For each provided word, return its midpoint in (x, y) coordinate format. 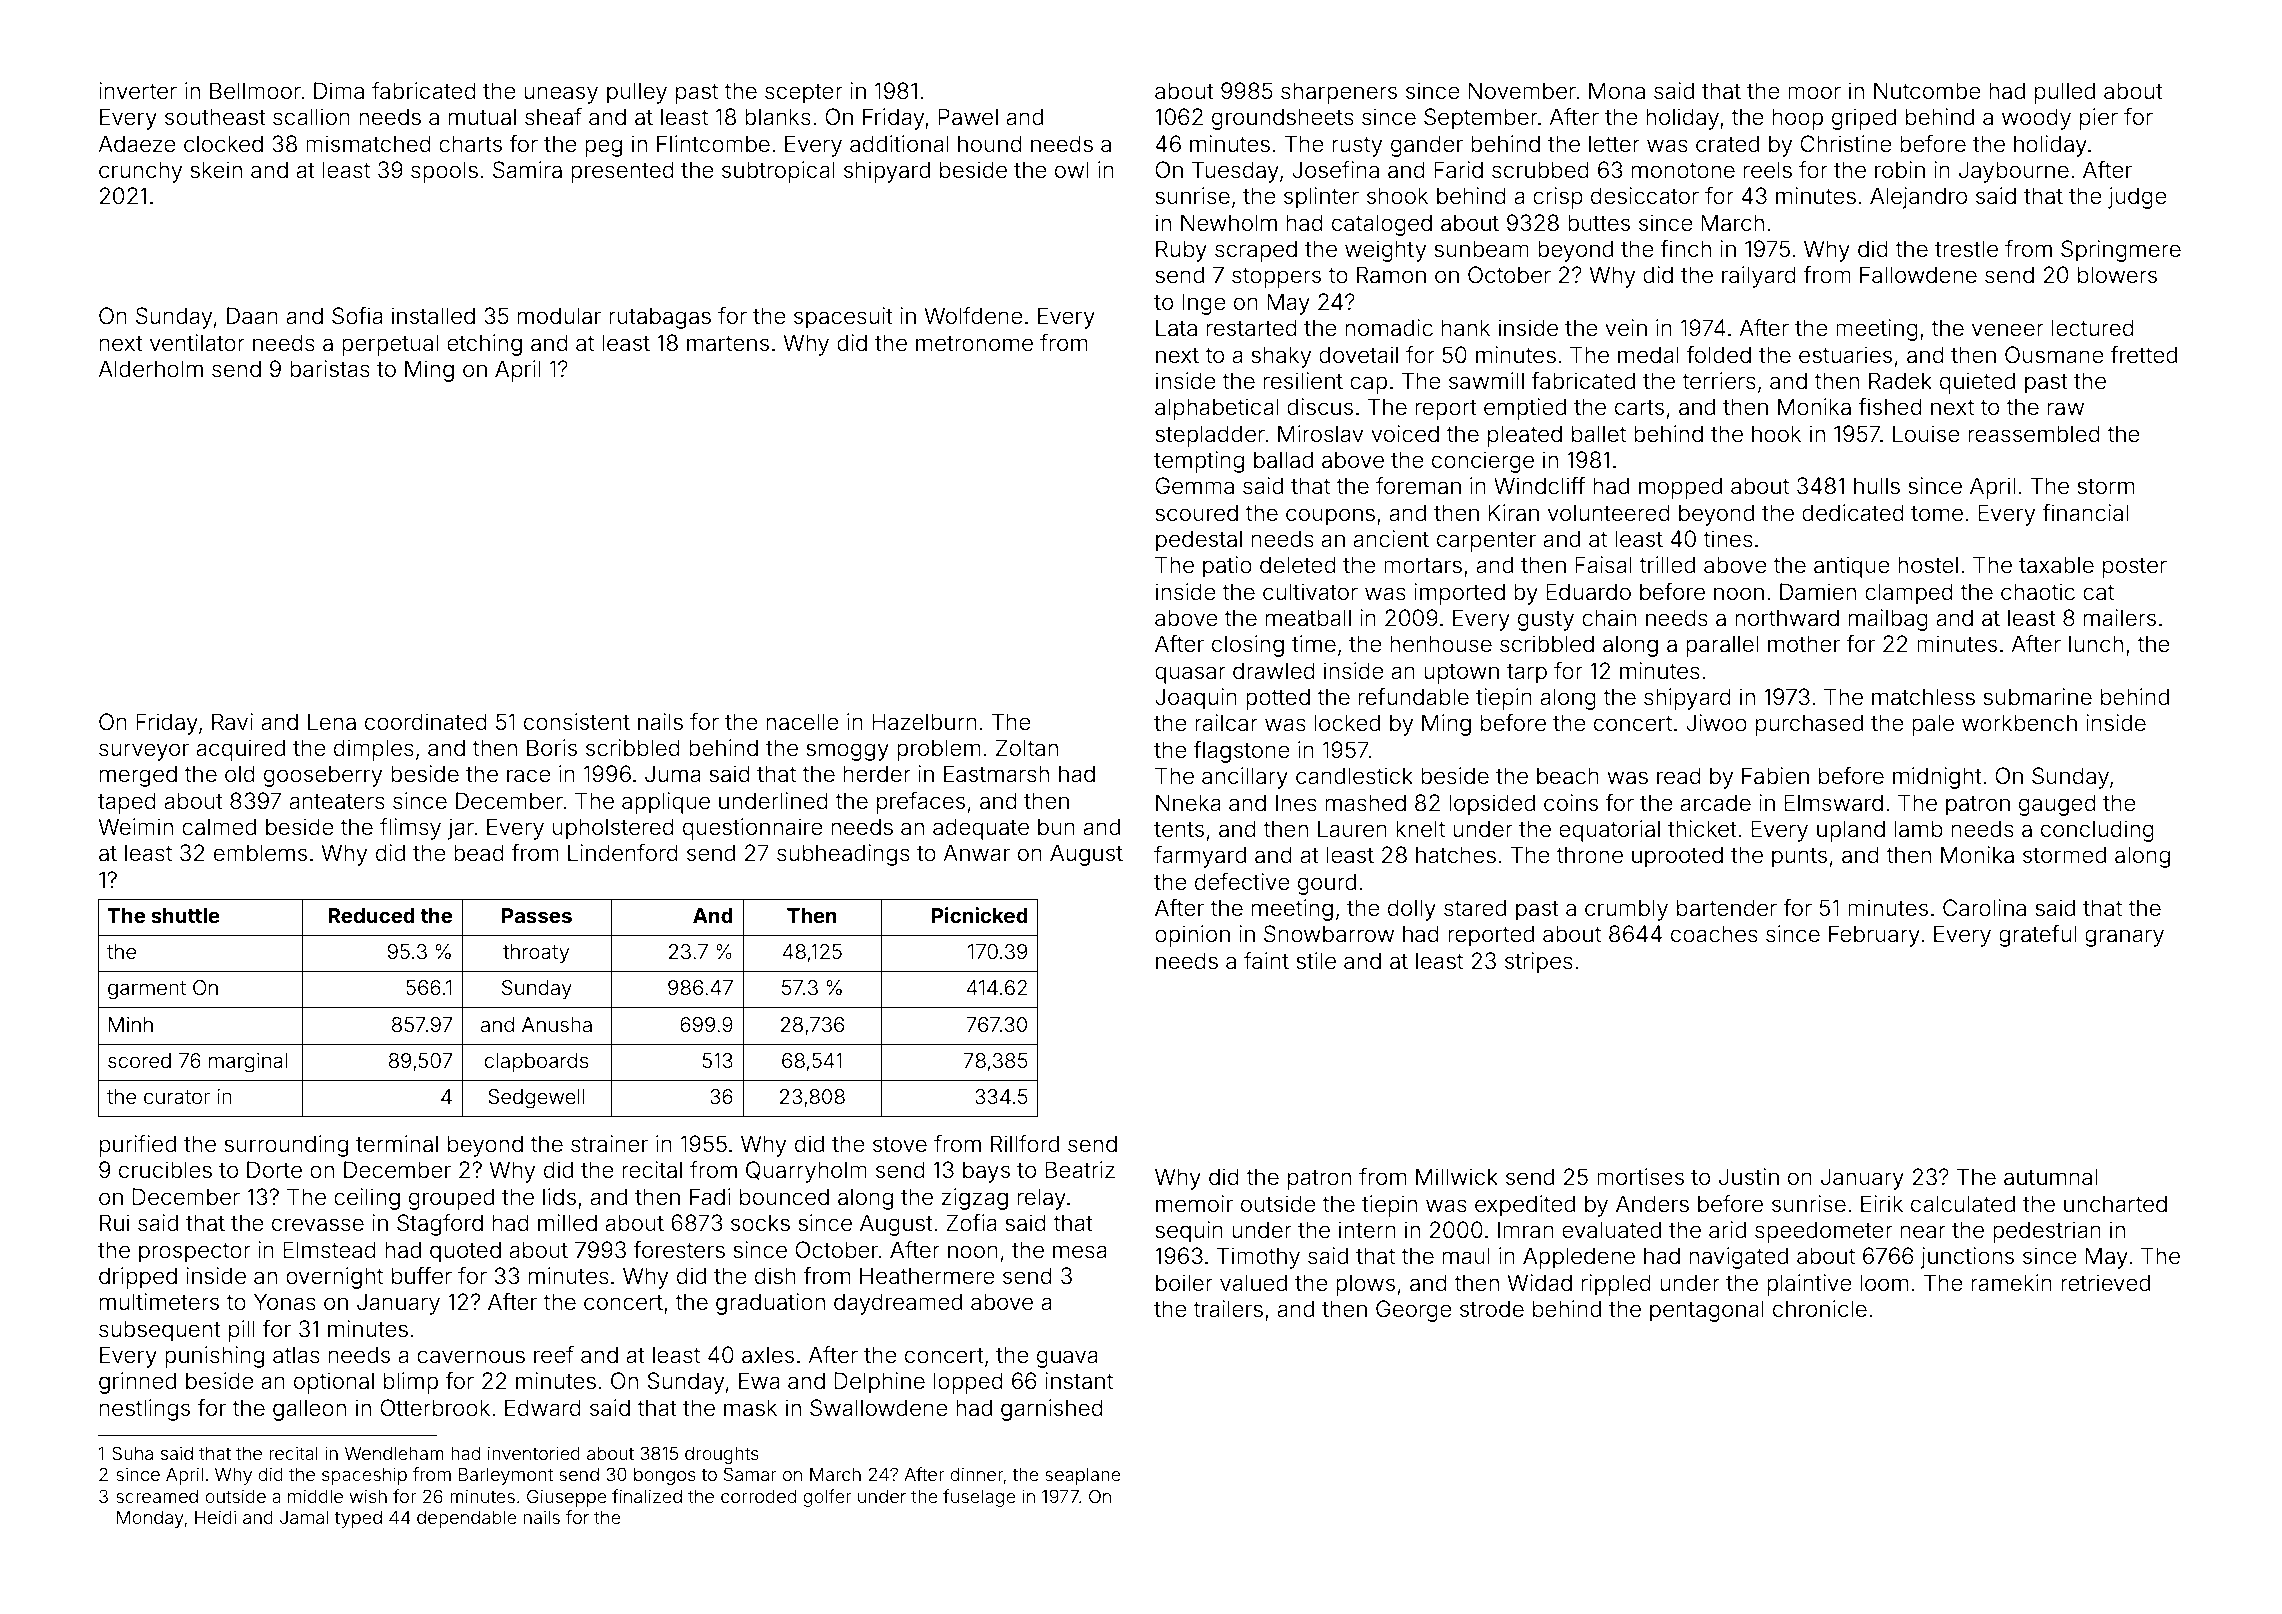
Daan (252, 316)
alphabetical (1217, 409)
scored (139, 1060)
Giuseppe (567, 1498)
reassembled (2034, 434)
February (1874, 936)
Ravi (232, 722)
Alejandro (1918, 198)
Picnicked (980, 915)
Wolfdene (974, 316)
